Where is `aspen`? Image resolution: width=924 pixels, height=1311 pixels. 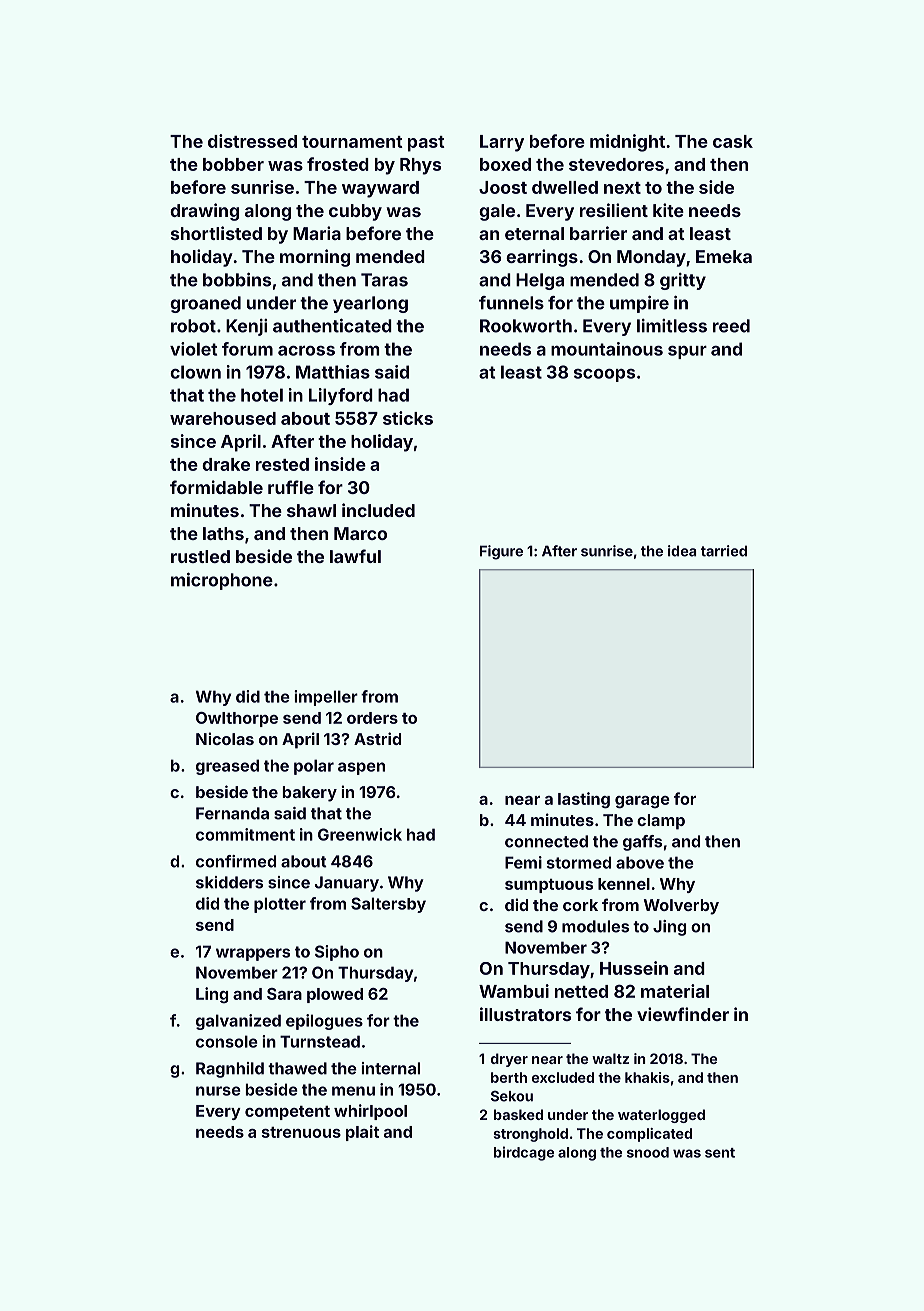
aspen is located at coordinates (361, 768).
